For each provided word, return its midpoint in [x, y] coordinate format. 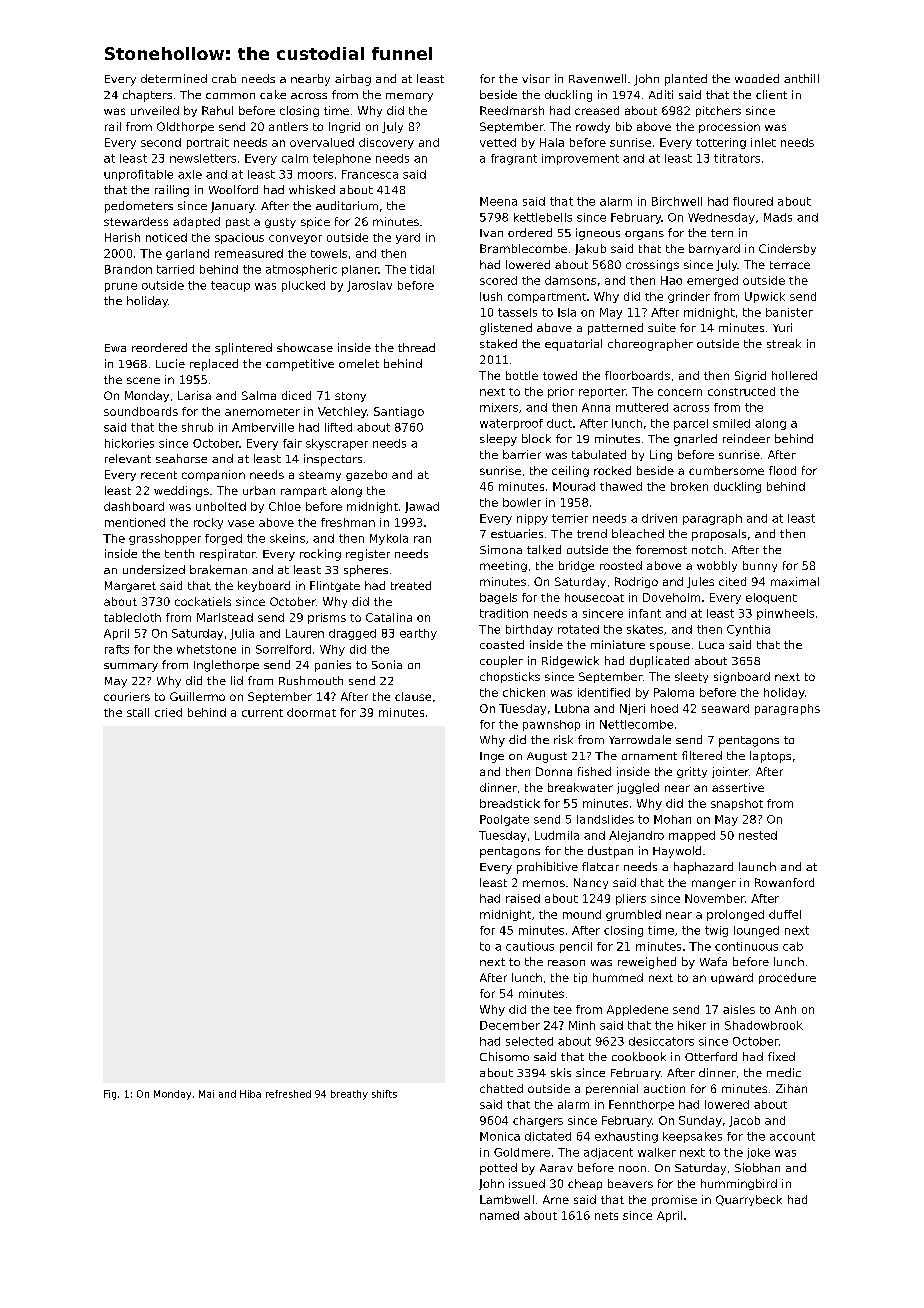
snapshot [737, 804]
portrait [208, 143]
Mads [778, 217]
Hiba [250, 1094]
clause [413, 696]
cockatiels [203, 601]
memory [409, 97]
